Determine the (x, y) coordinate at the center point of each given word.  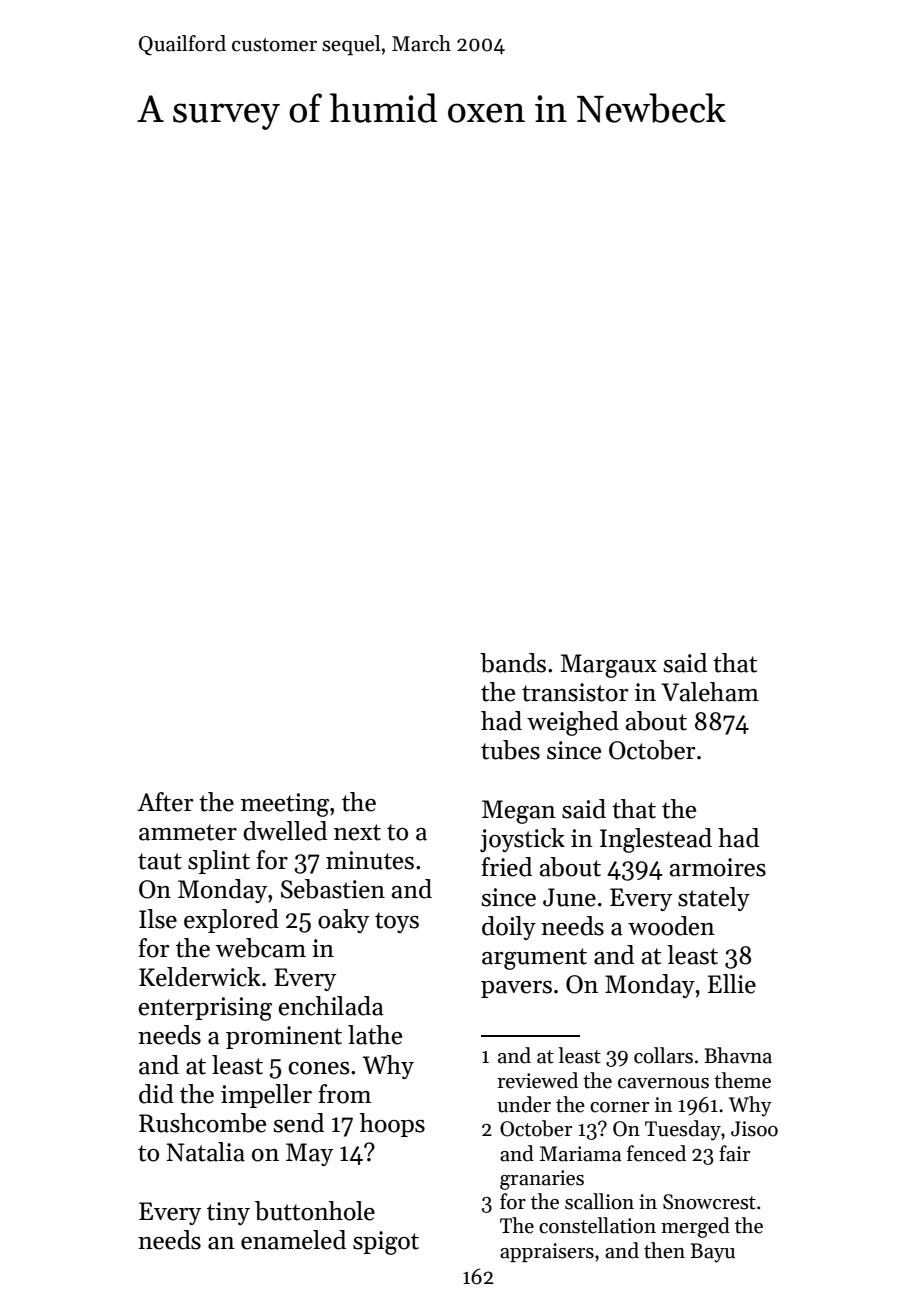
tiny (228, 1213)
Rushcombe (202, 1123)
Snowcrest (709, 1202)
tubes (510, 750)
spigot (386, 1243)
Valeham (710, 692)
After (165, 802)
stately (714, 899)
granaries (542, 1180)
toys (397, 922)
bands (513, 663)
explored (231, 921)
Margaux (608, 666)
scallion (599, 1201)
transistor (575, 692)
